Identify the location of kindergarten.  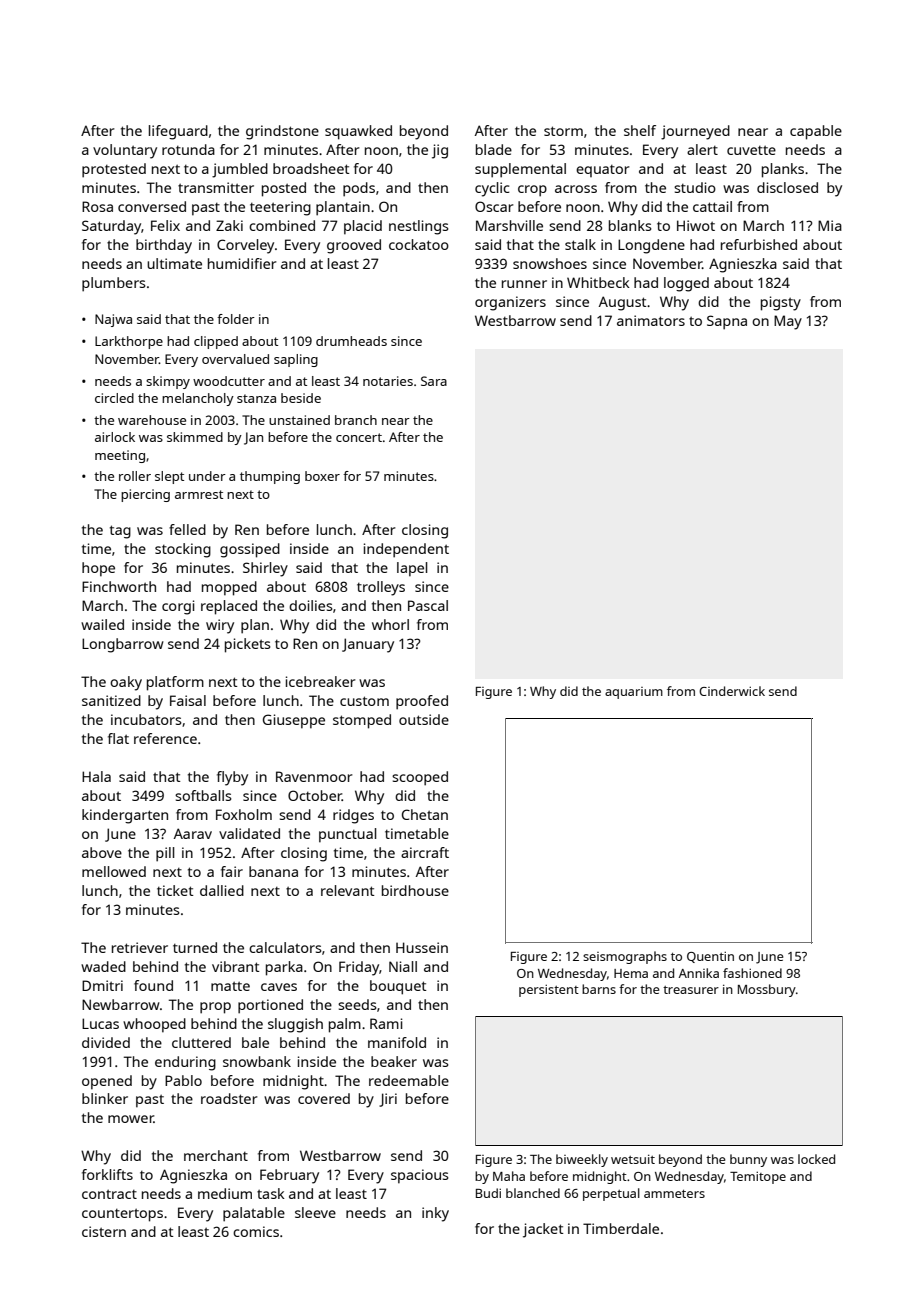
(125, 816).
